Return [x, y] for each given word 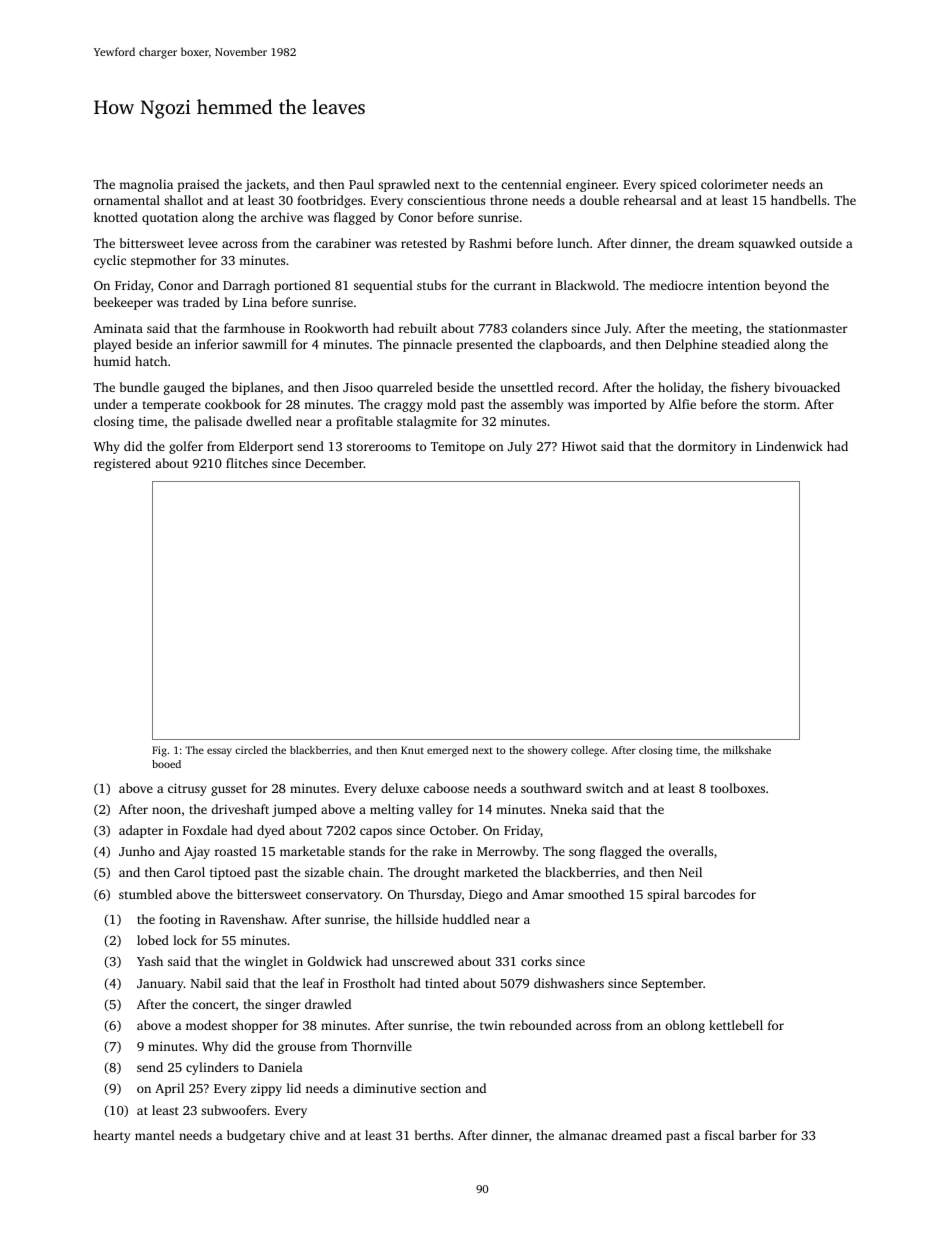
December [334, 463]
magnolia [146, 185]
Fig [159, 751]
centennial [531, 184]
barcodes [709, 894]
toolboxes [738, 788]
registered [122, 464]
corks [536, 961]
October [453, 830]
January [160, 985]
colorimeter [734, 184]
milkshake [747, 750]
